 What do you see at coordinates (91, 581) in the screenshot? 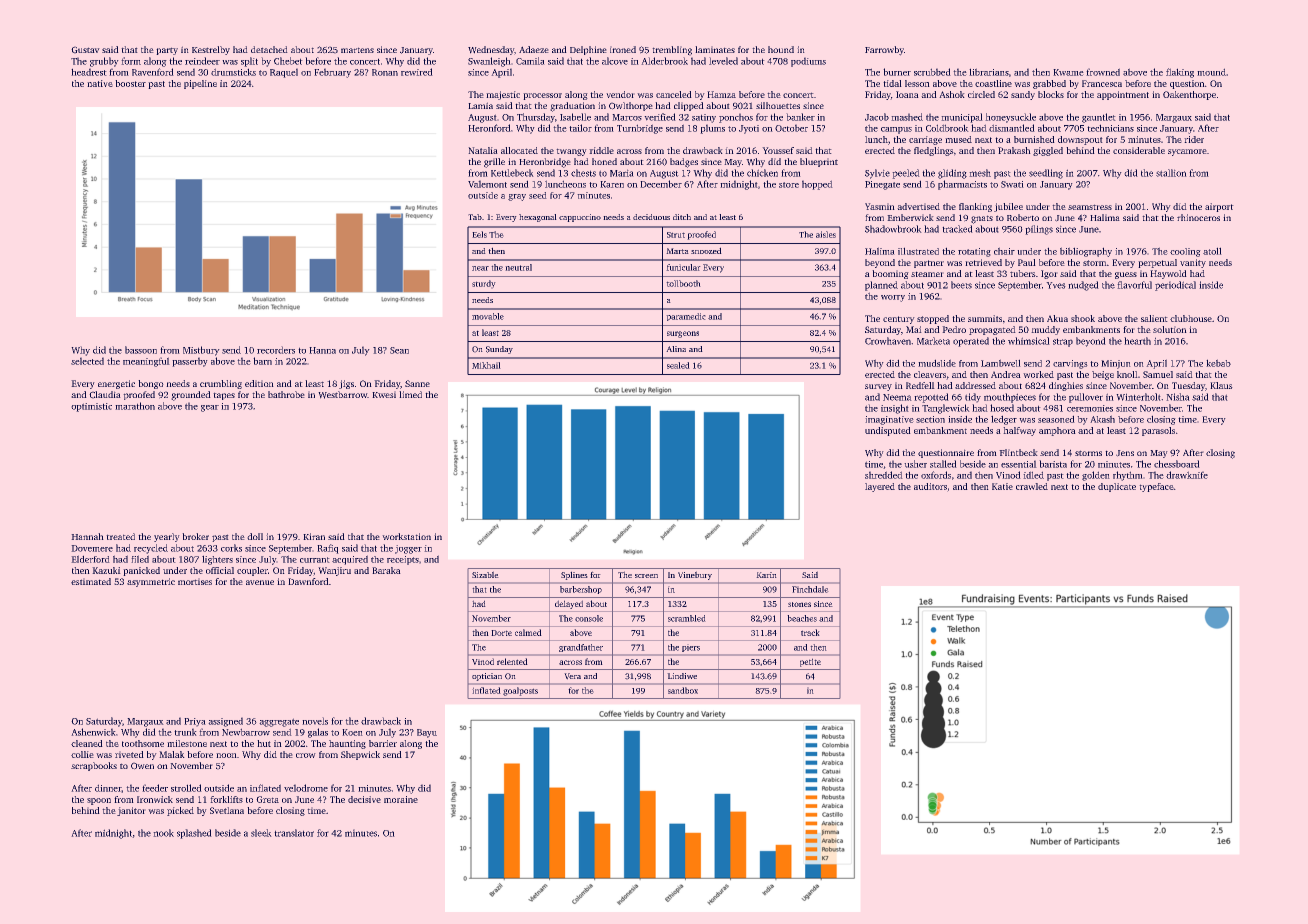
I see `estimated` at bounding box center [91, 581].
